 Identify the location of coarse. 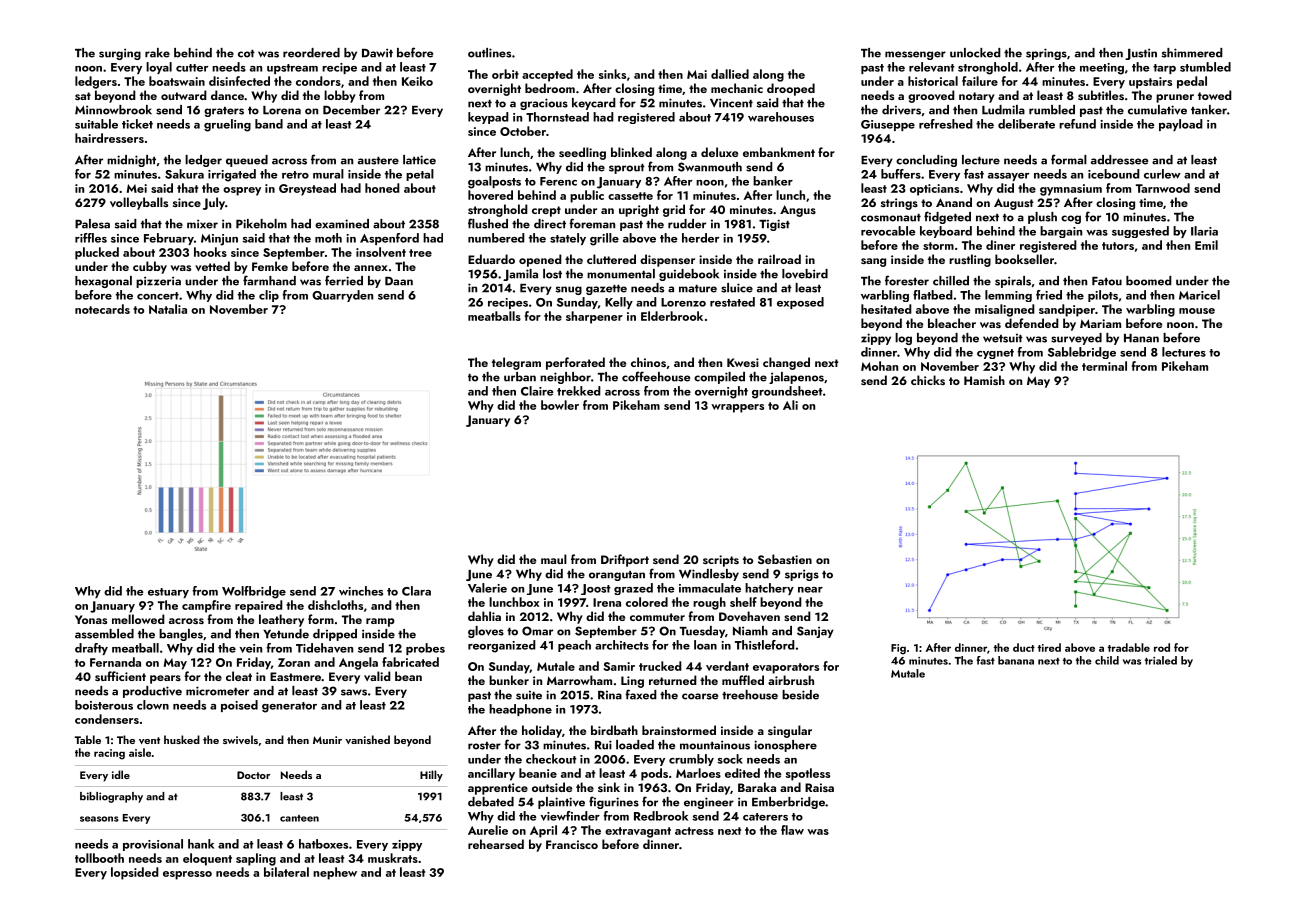
(700, 696).
